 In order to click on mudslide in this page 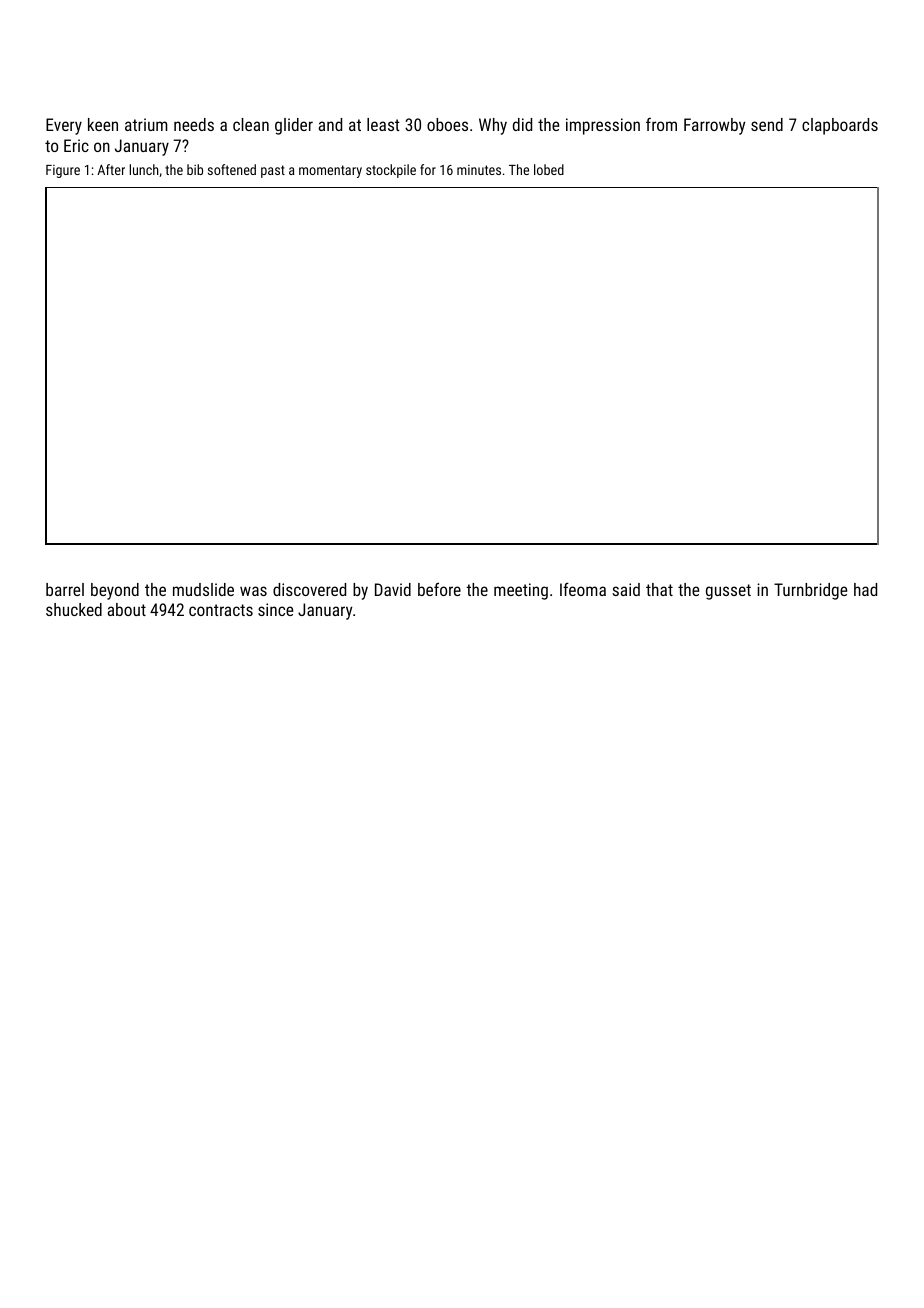, I will do `click(203, 589)`.
